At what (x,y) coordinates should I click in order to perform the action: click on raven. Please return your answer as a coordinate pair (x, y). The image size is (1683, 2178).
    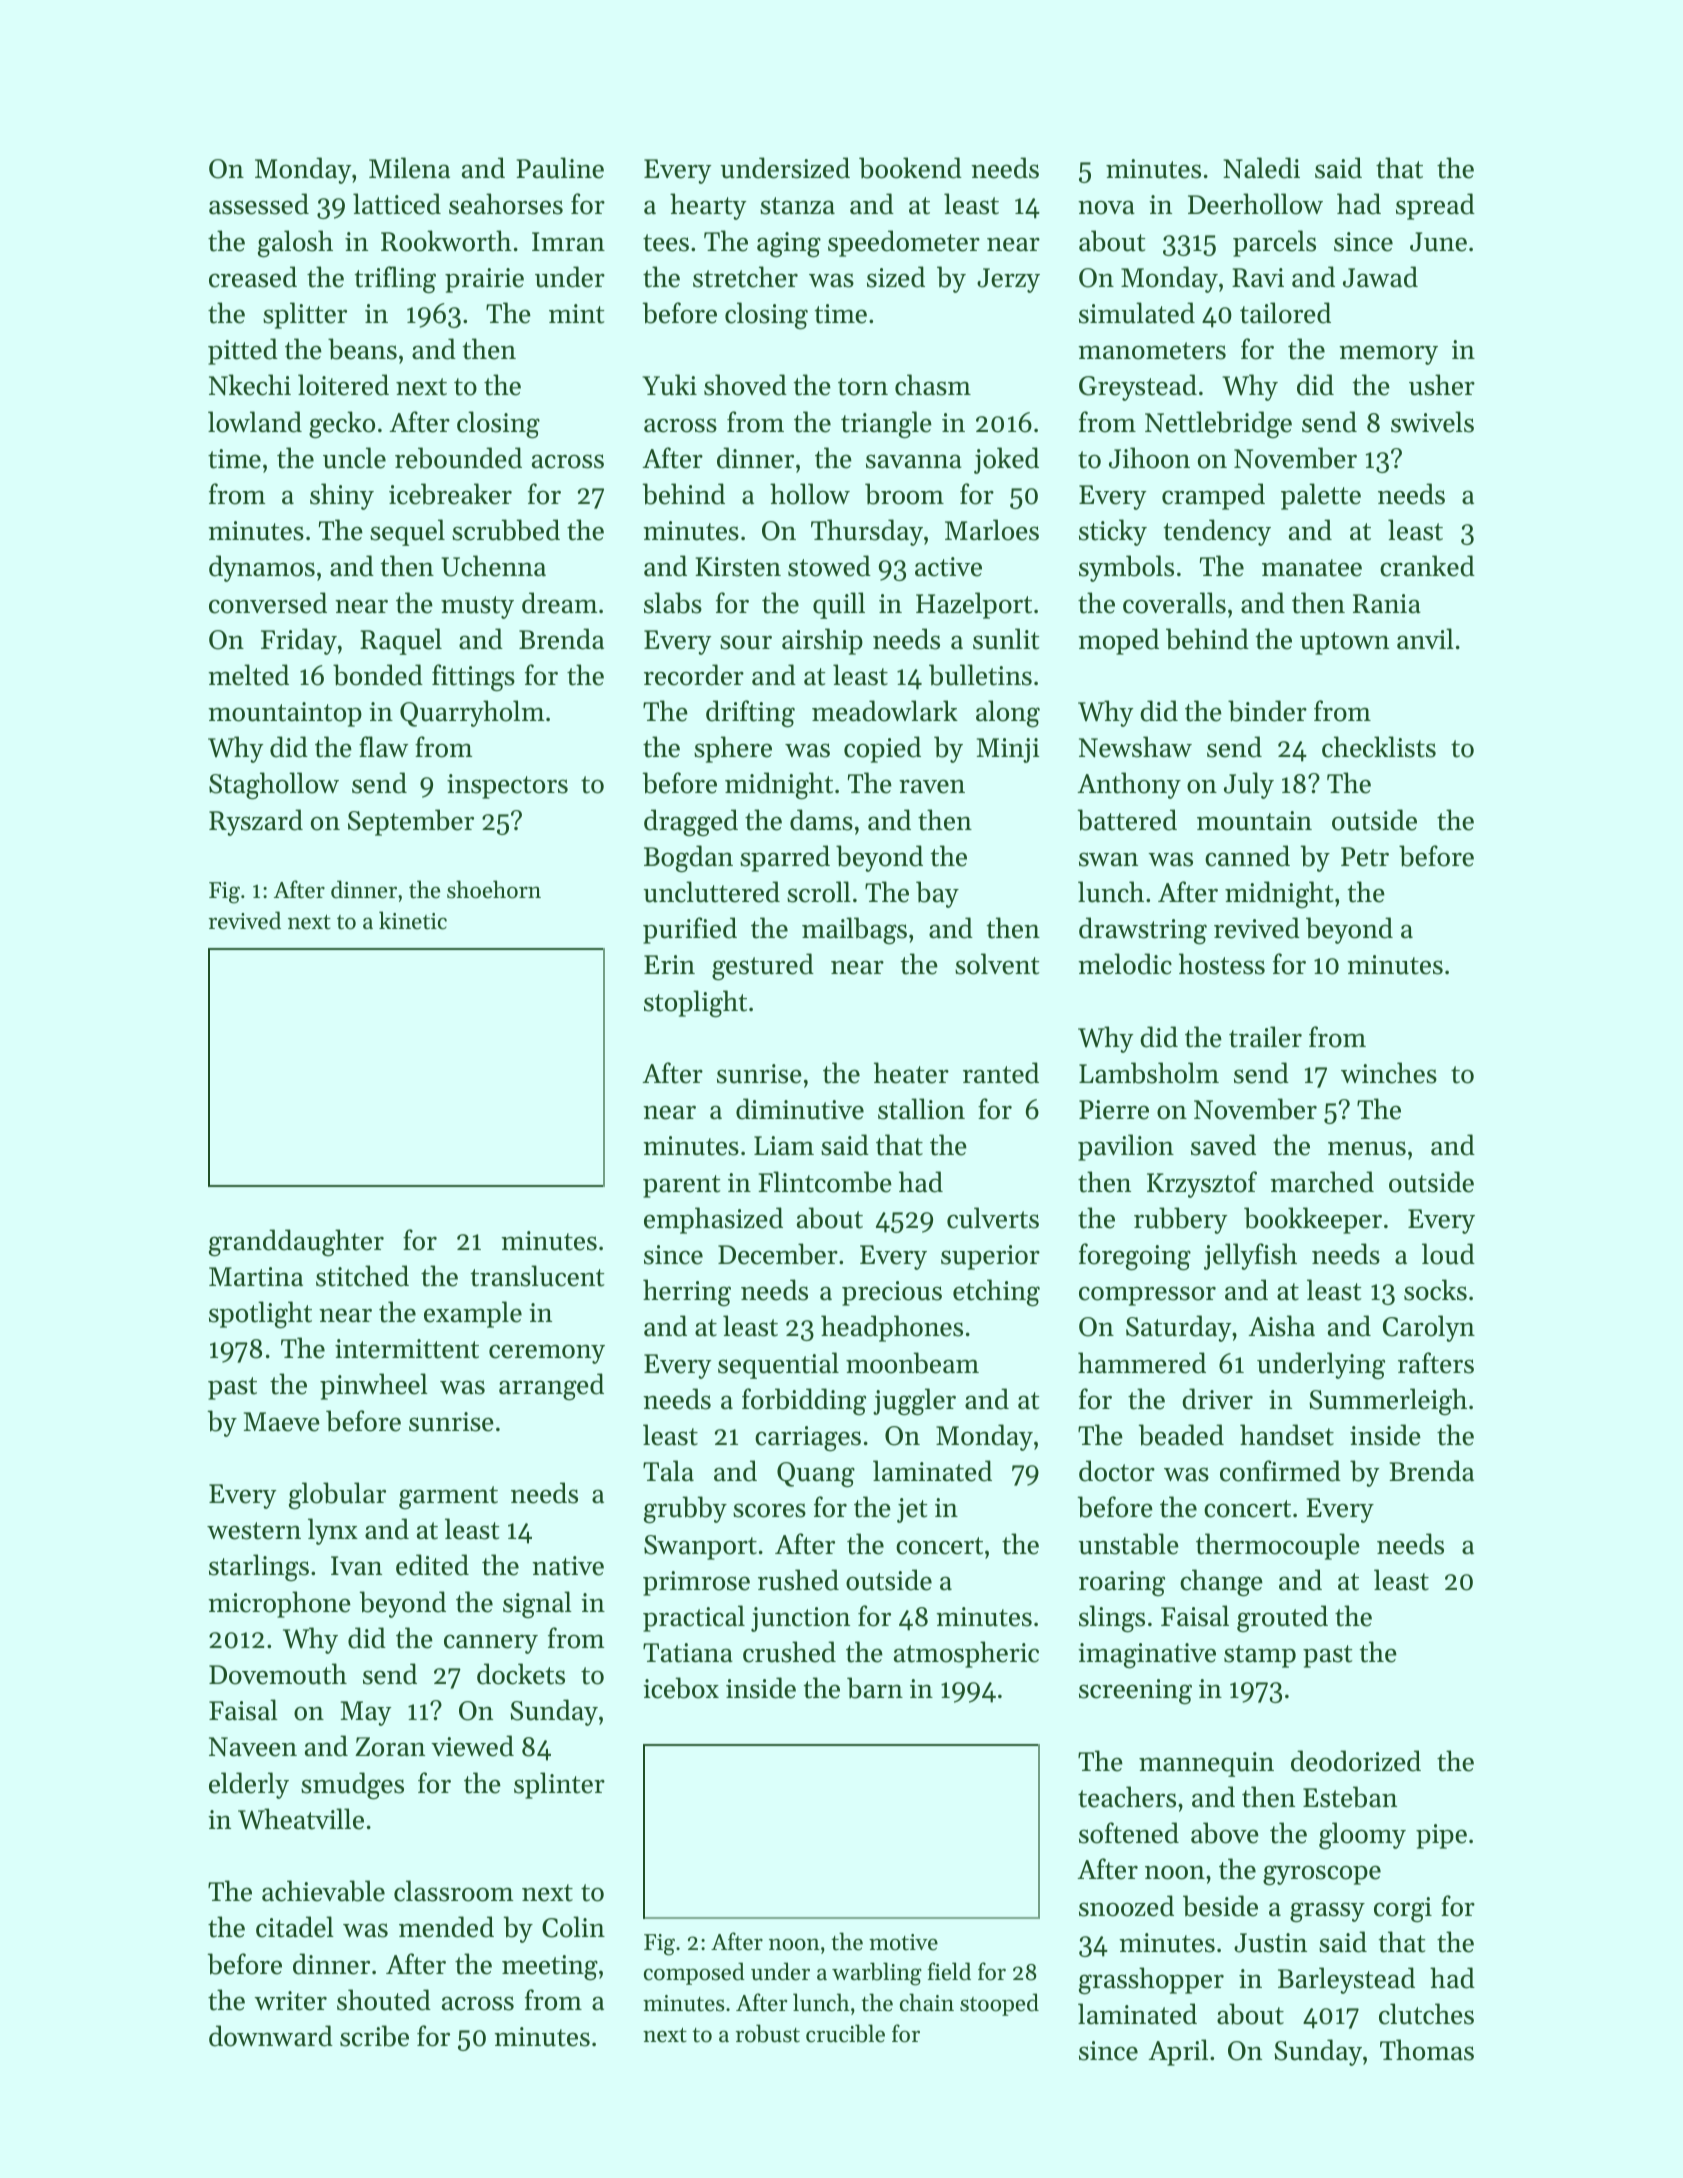
    Looking at the image, I should click on (932, 786).
